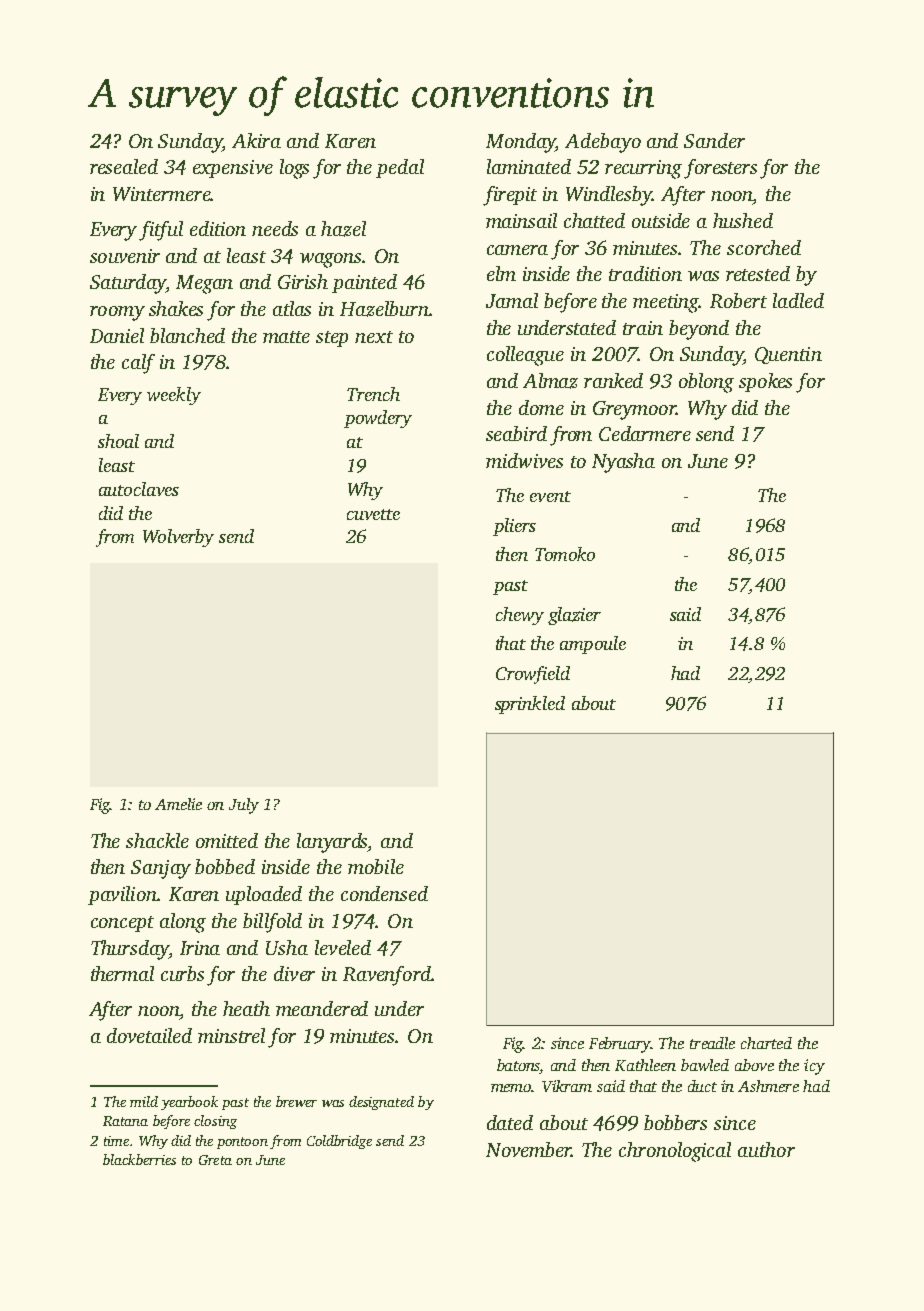  What do you see at coordinates (530, 705) in the screenshot?
I see `sprinkled` at bounding box center [530, 705].
